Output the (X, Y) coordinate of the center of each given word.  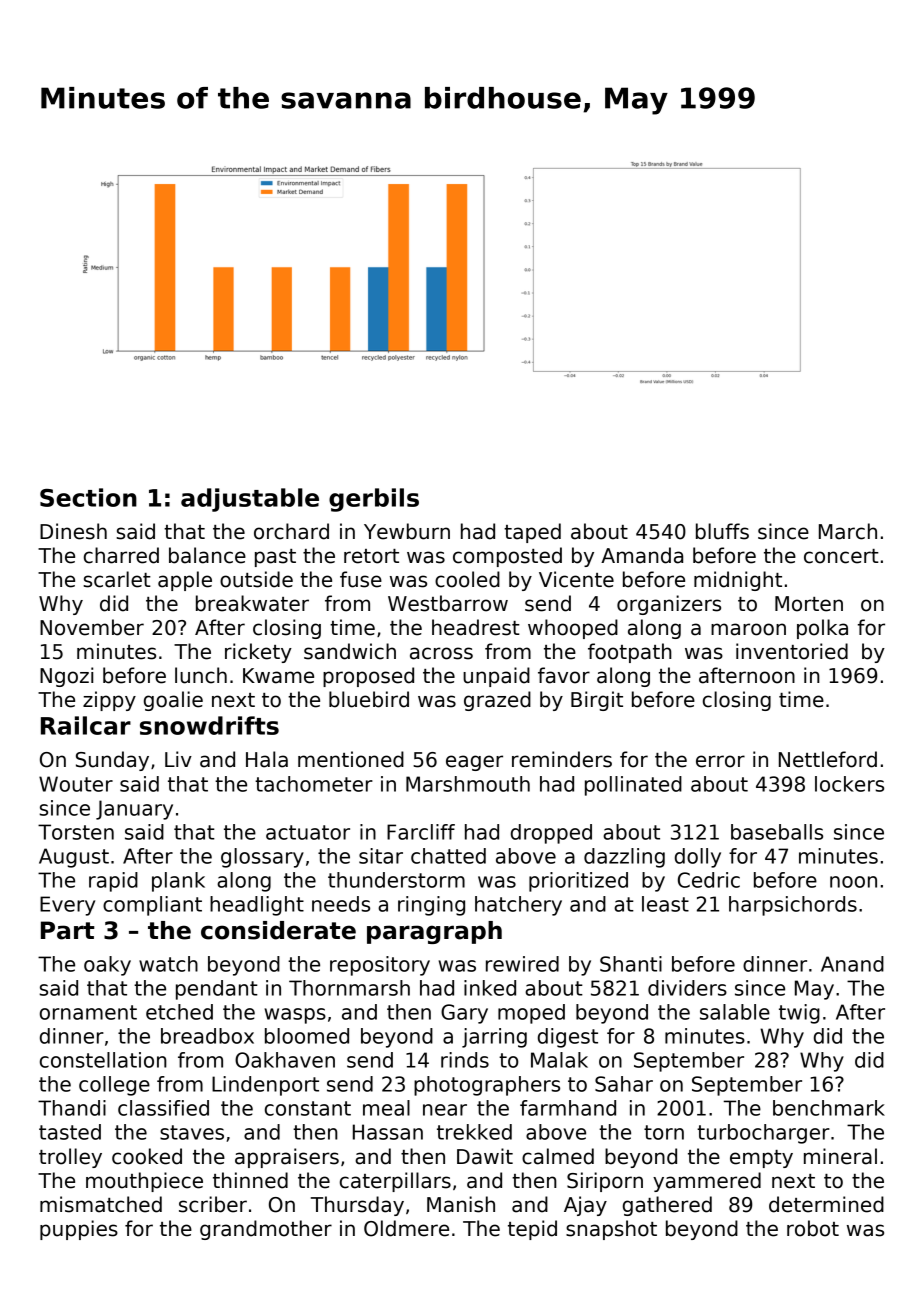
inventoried (792, 651)
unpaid (496, 677)
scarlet (117, 579)
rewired (522, 964)
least (665, 904)
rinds (465, 1060)
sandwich (350, 651)
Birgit (597, 701)
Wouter (76, 784)
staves (192, 1132)
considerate (278, 930)
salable (735, 1012)
